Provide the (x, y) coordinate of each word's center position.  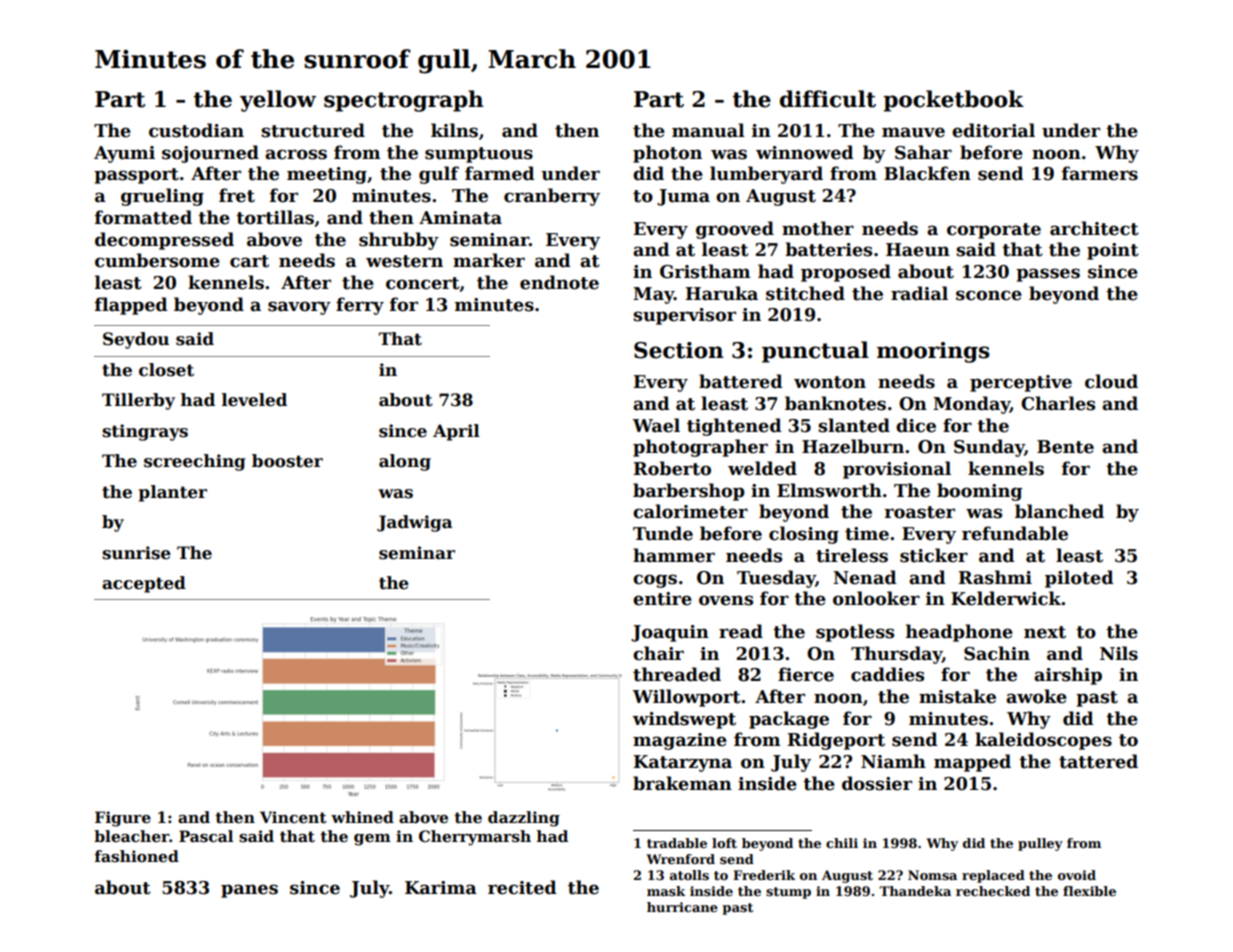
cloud (1111, 381)
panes (249, 891)
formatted (143, 217)
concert (423, 283)
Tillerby (138, 401)
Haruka (721, 293)
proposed (846, 273)
